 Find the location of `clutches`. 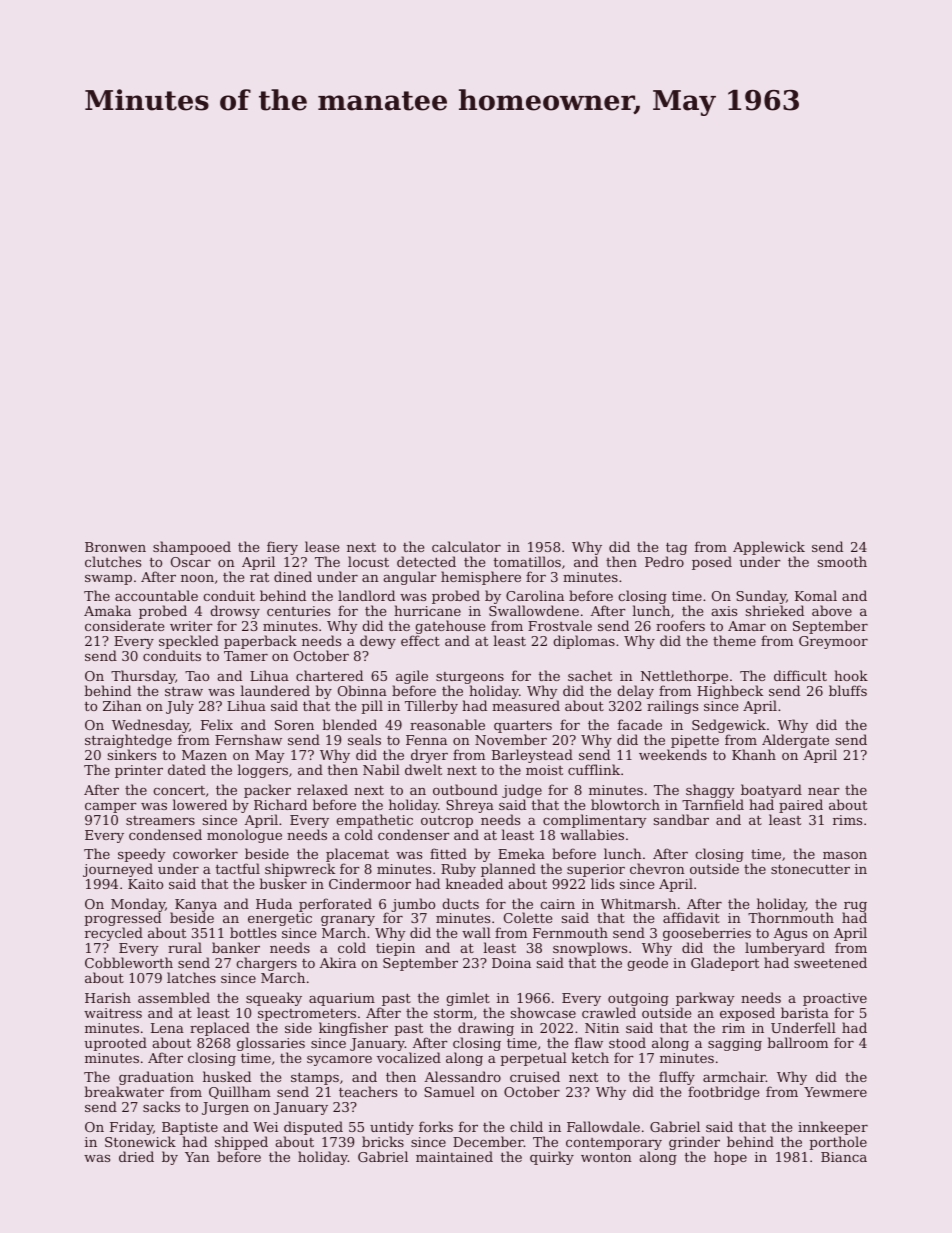

clutches is located at coordinates (113, 561).
